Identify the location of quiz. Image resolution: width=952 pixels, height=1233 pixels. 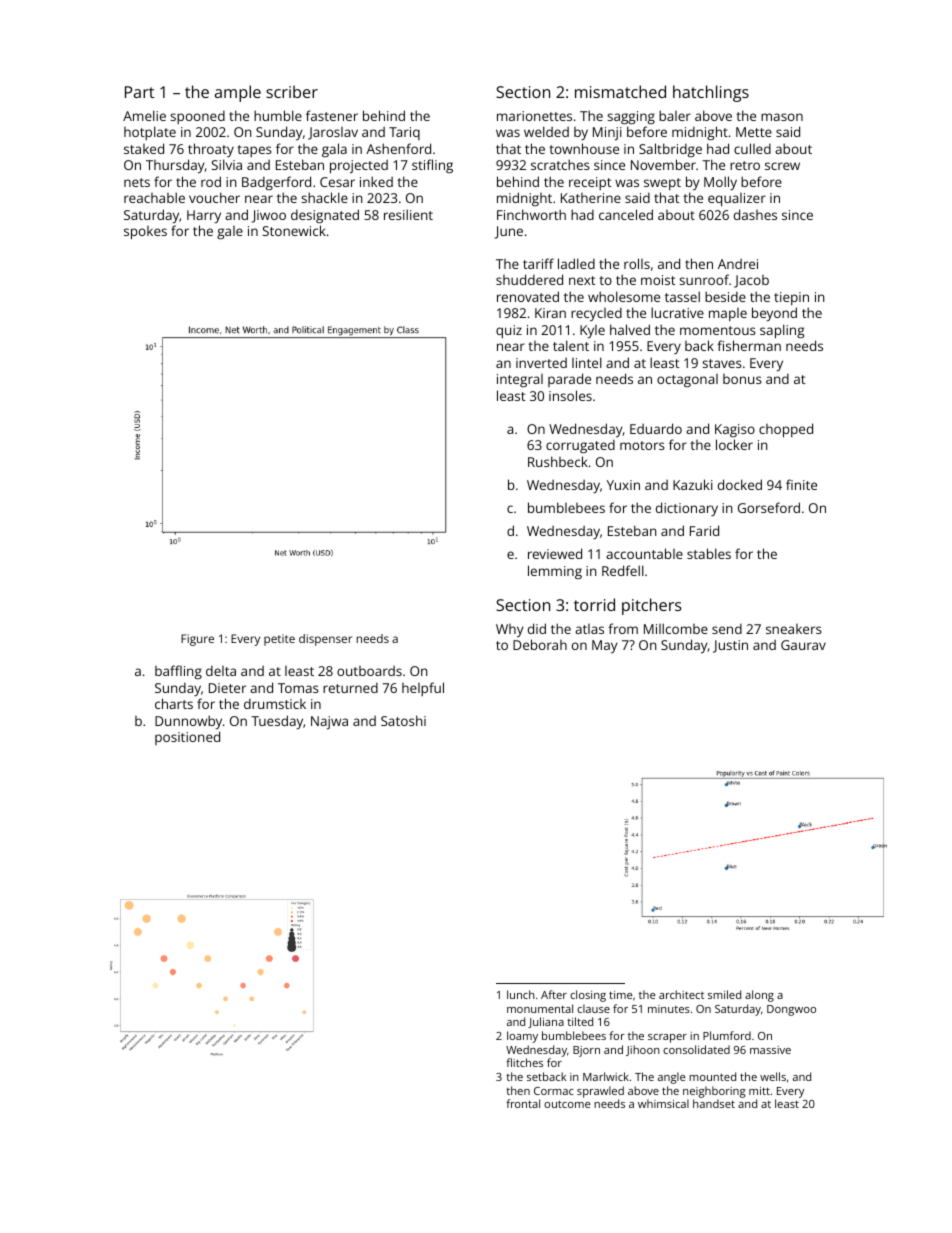
(509, 331).
